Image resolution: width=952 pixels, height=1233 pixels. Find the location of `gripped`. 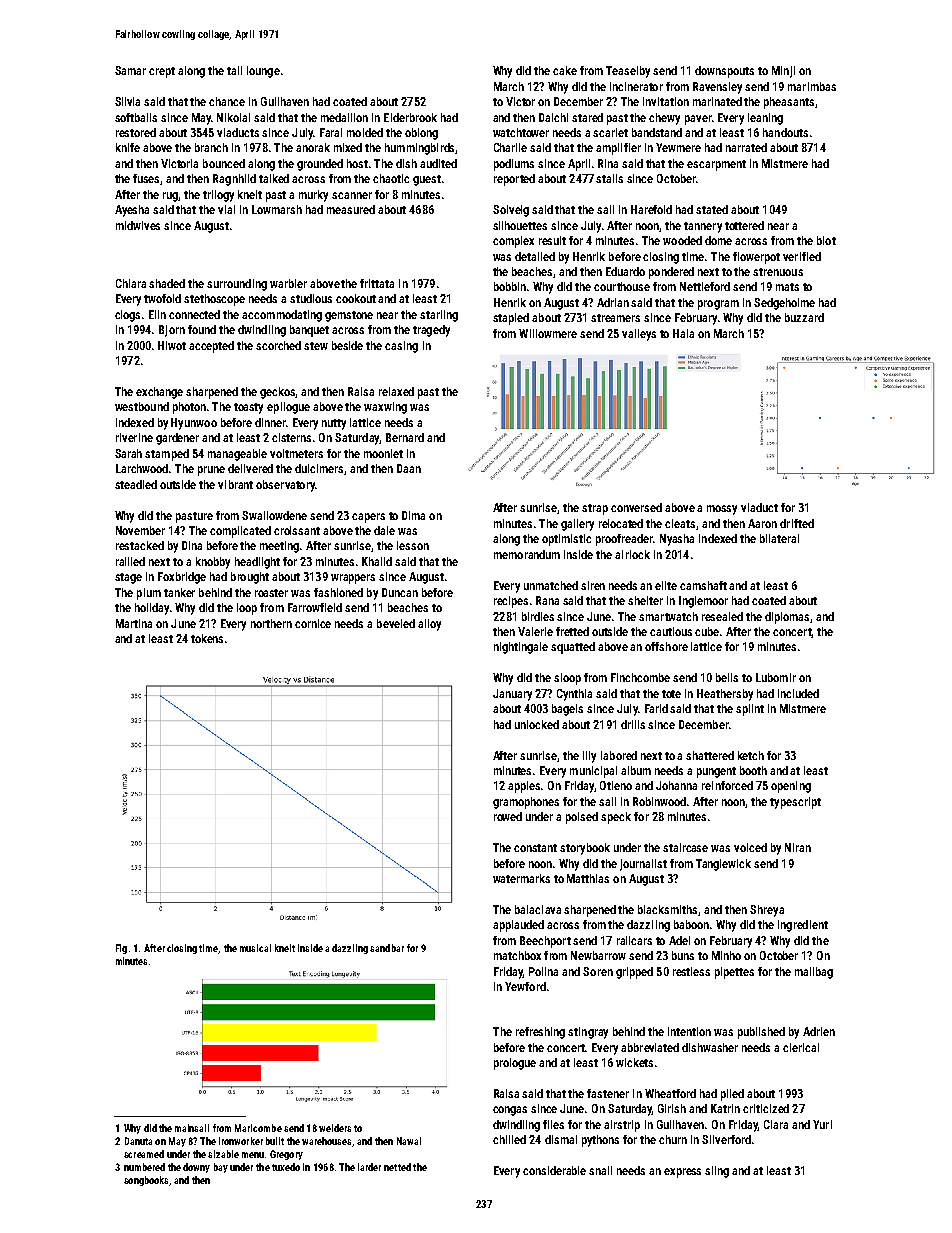

gripped is located at coordinates (634, 973).
